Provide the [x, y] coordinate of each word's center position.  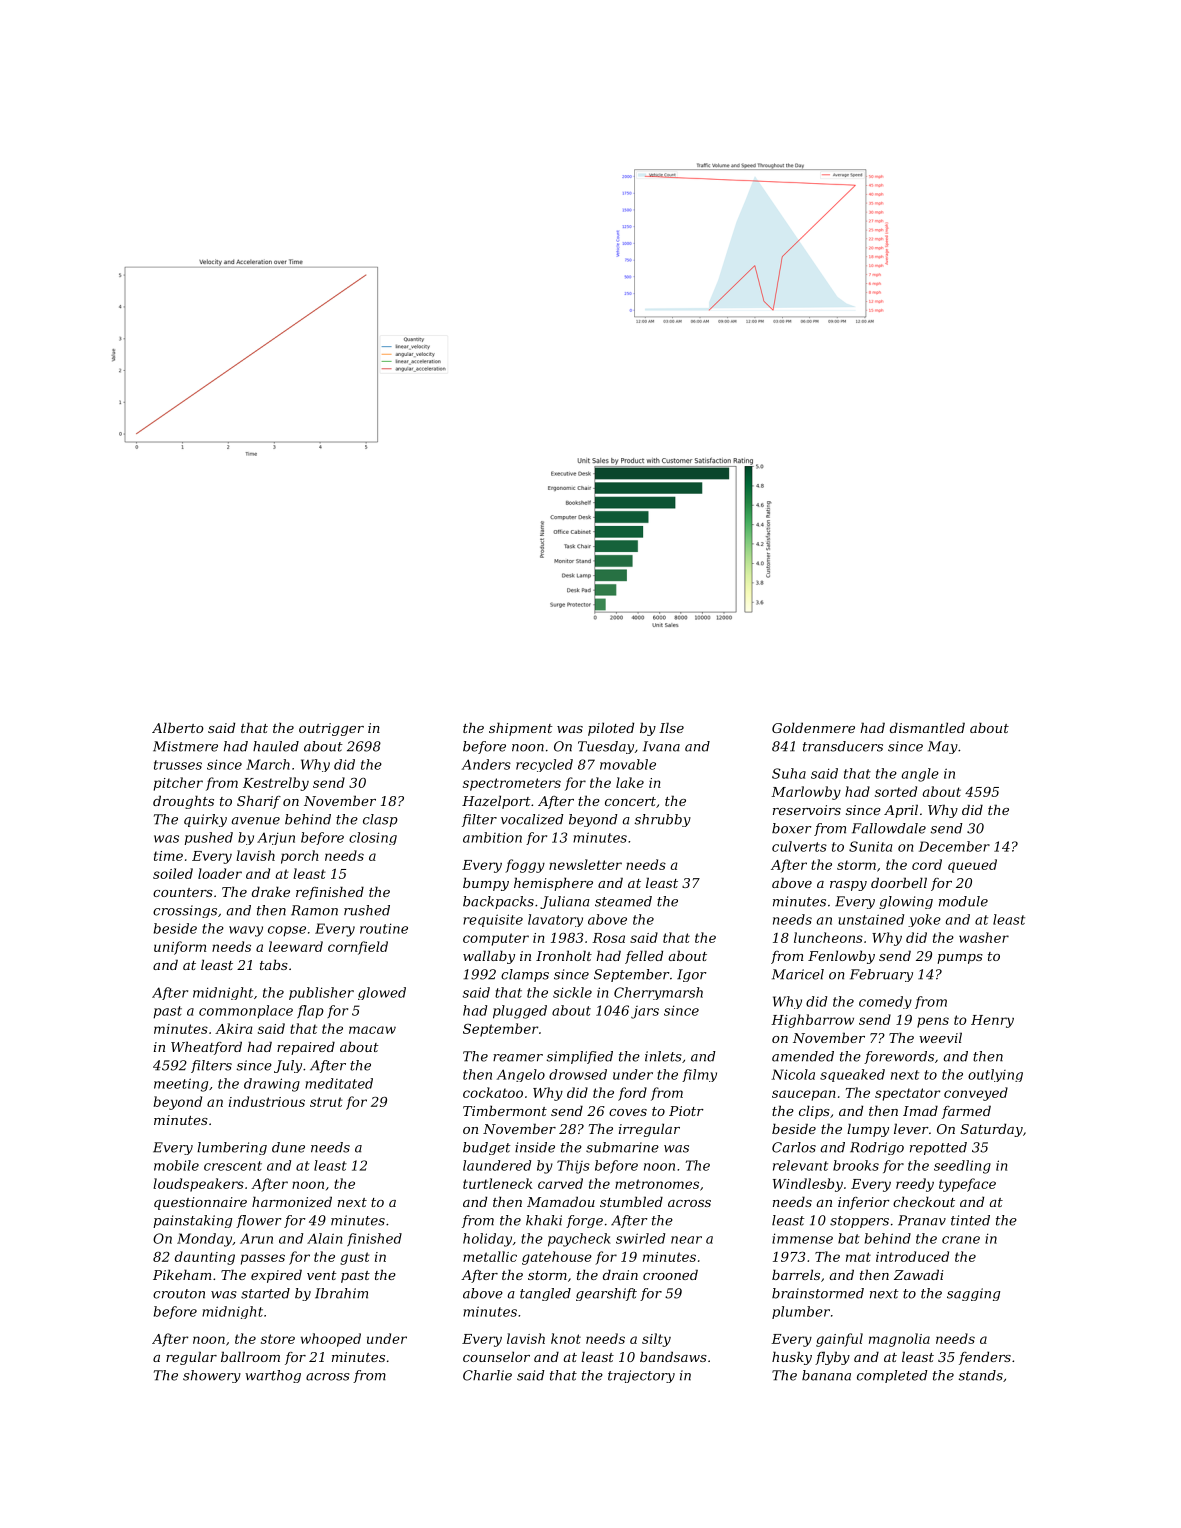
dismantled [927, 727]
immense [802, 1238]
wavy [246, 931]
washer [984, 937]
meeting [181, 1085]
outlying [995, 1075]
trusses [178, 765]
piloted [611, 729]
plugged [520, 1012]
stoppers [859, 1222]
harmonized [292, 1201]
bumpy [486, 884]
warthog [273, 1376]
